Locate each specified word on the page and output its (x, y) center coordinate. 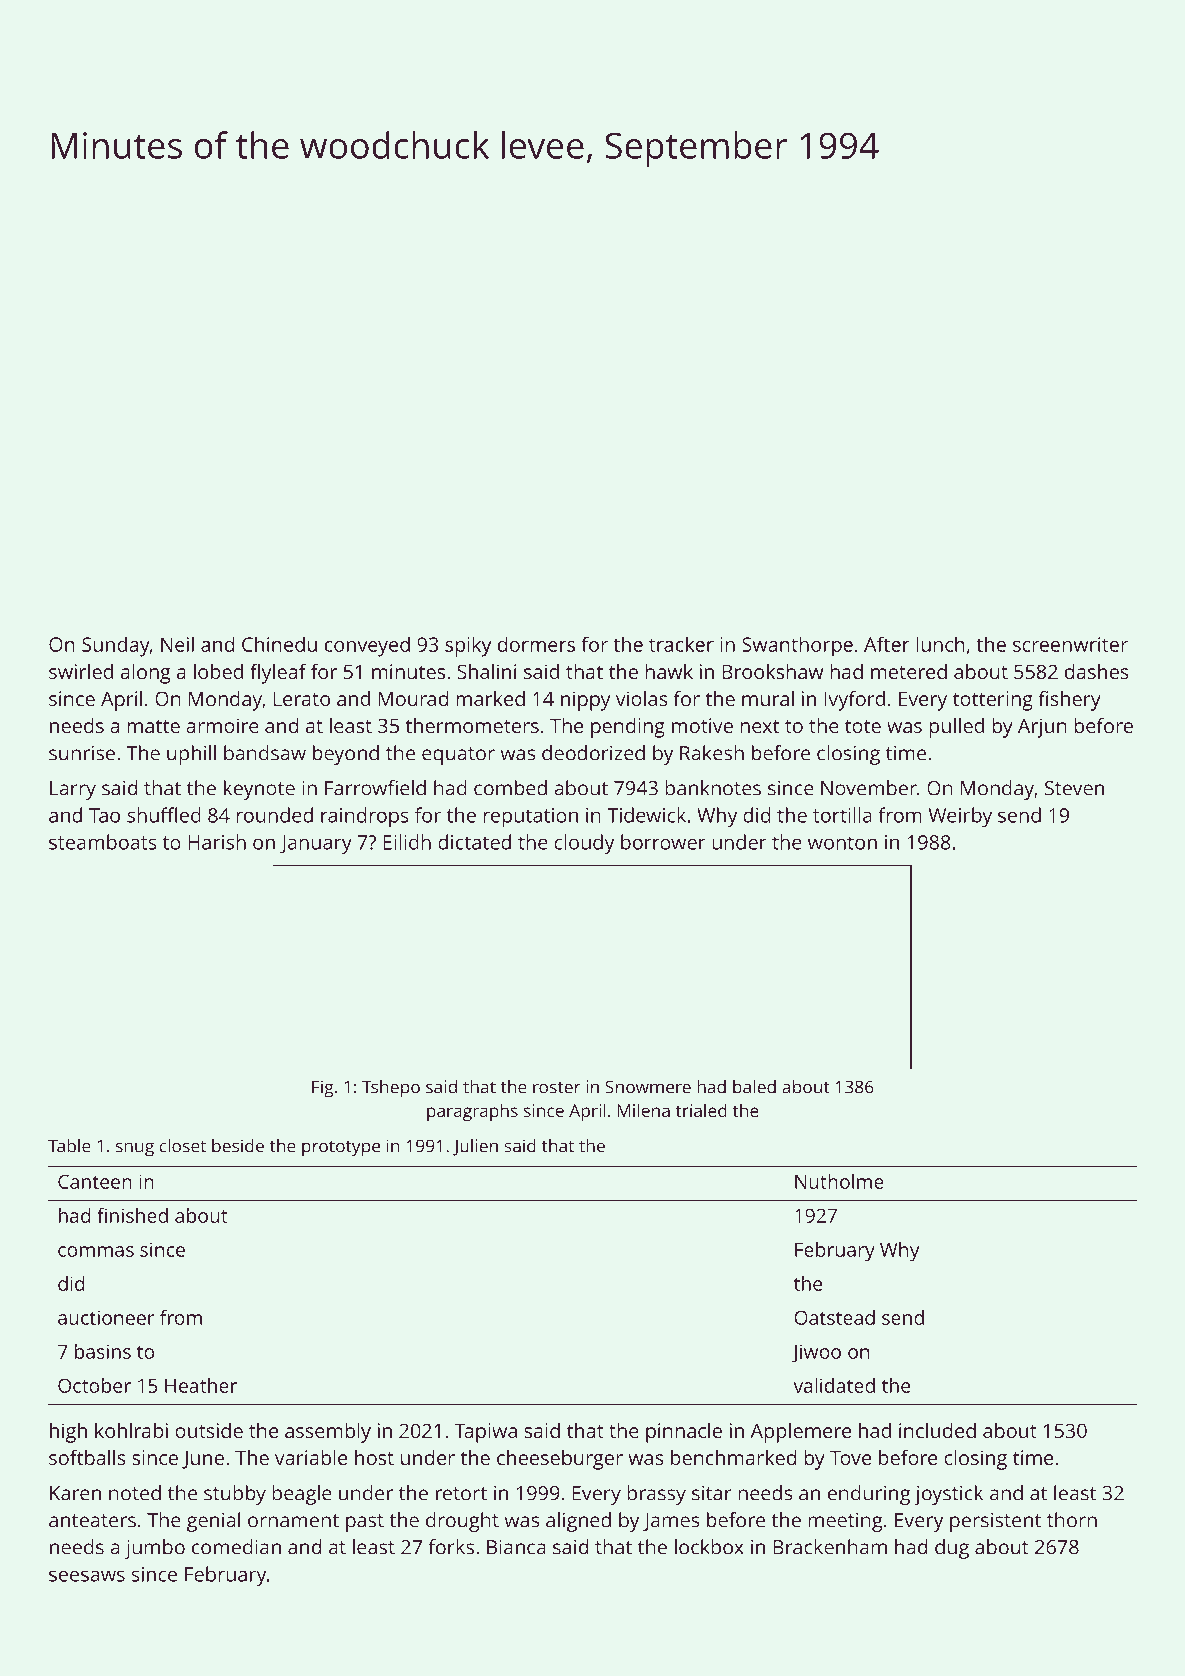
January (316, 845)
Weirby (960, 817)
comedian (236, 1547)
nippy (585, 701)
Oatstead (834, 1317)
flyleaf (278, 674)
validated (834, 1385)
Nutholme (839, 1181)
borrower (663, 842)
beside (238, 1146)
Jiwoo (816, 1353)
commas (96, 1251)
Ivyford (854, 701)
